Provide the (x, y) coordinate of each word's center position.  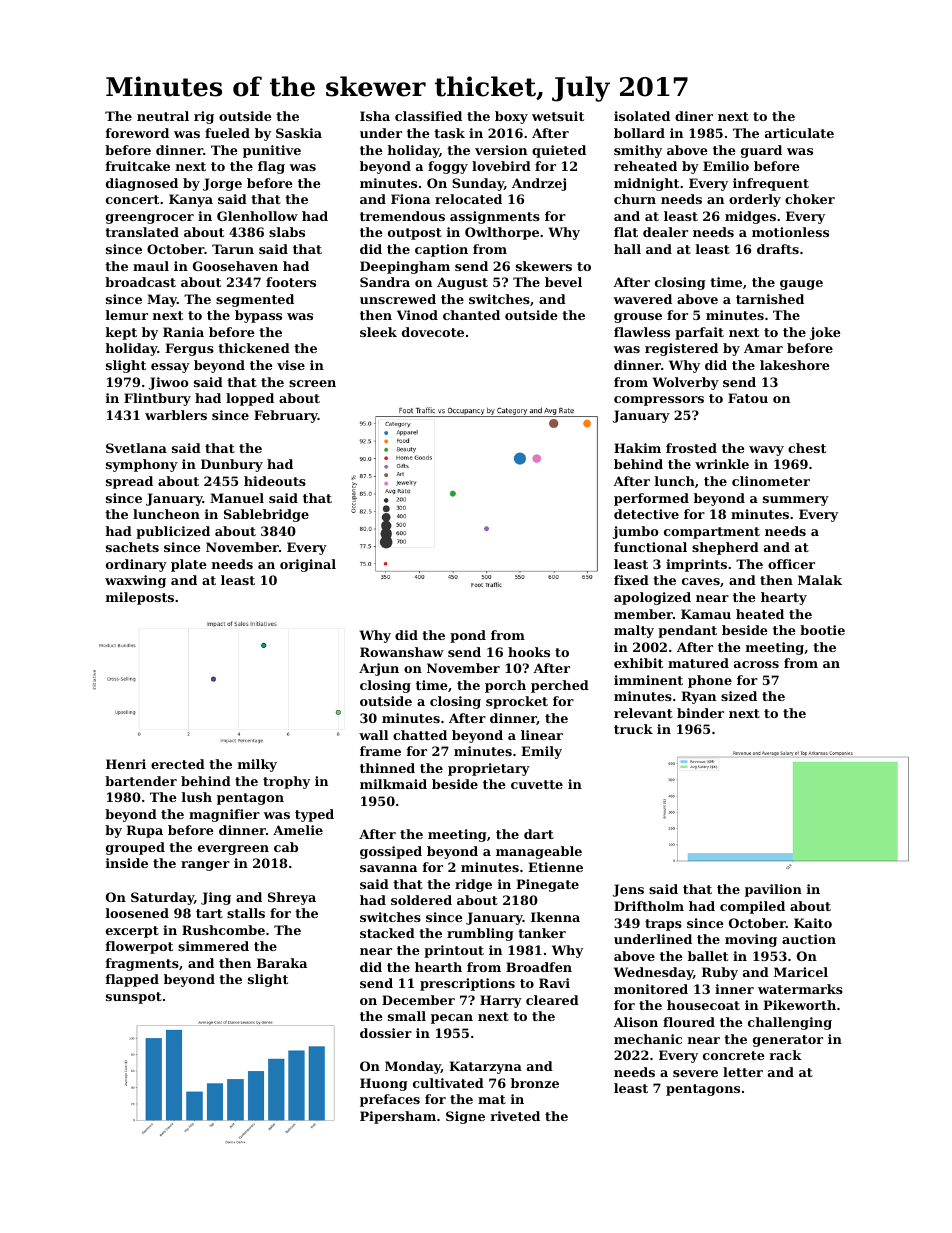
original (308, 565)
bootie (822, 630)
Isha (375, 116)
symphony (142, 465)
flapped (132, 980)
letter (743, 1072)
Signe (465, 1117)
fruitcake (138, 166)
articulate (799, 133)
